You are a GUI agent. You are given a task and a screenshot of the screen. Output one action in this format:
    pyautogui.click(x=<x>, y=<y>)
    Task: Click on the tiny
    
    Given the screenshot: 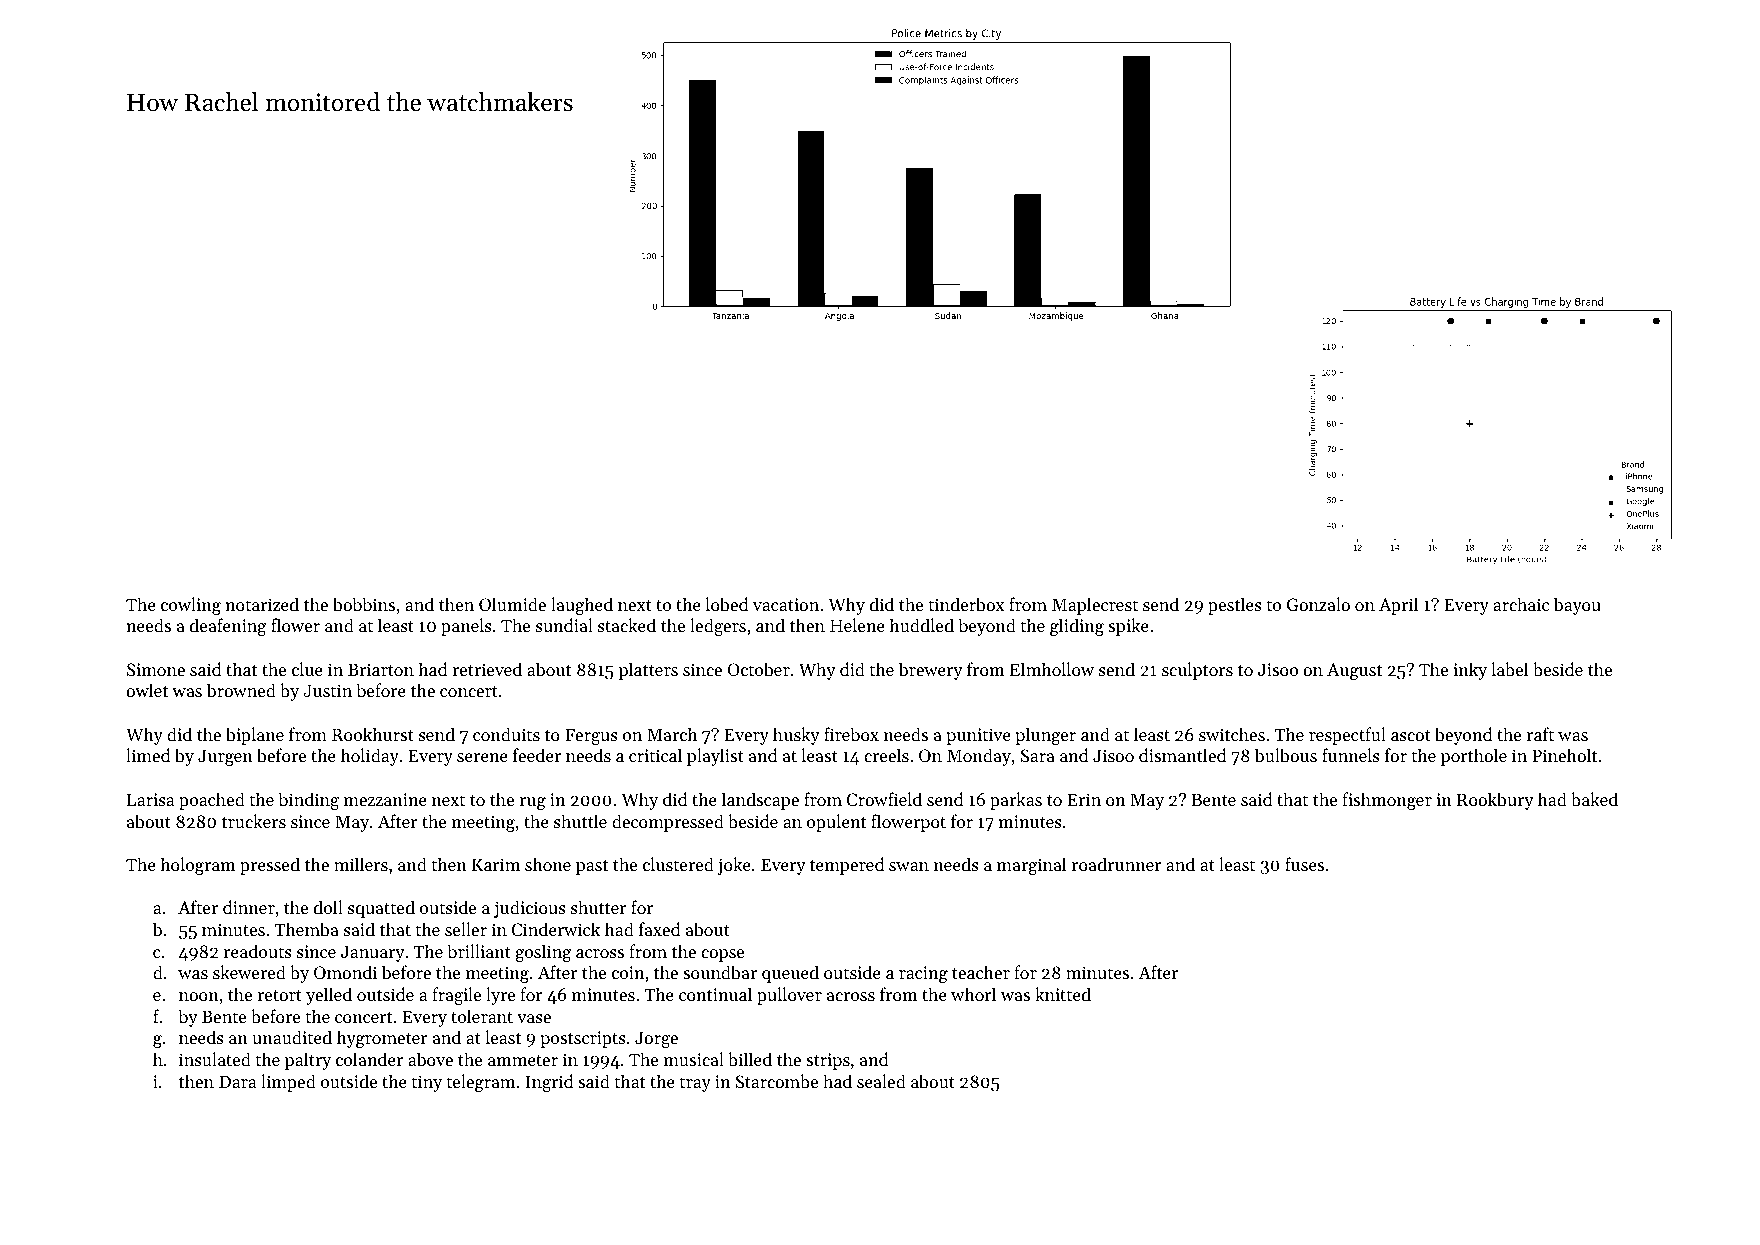 What is the action you would take?
    pyautogui.click(x=427, y=1083)
